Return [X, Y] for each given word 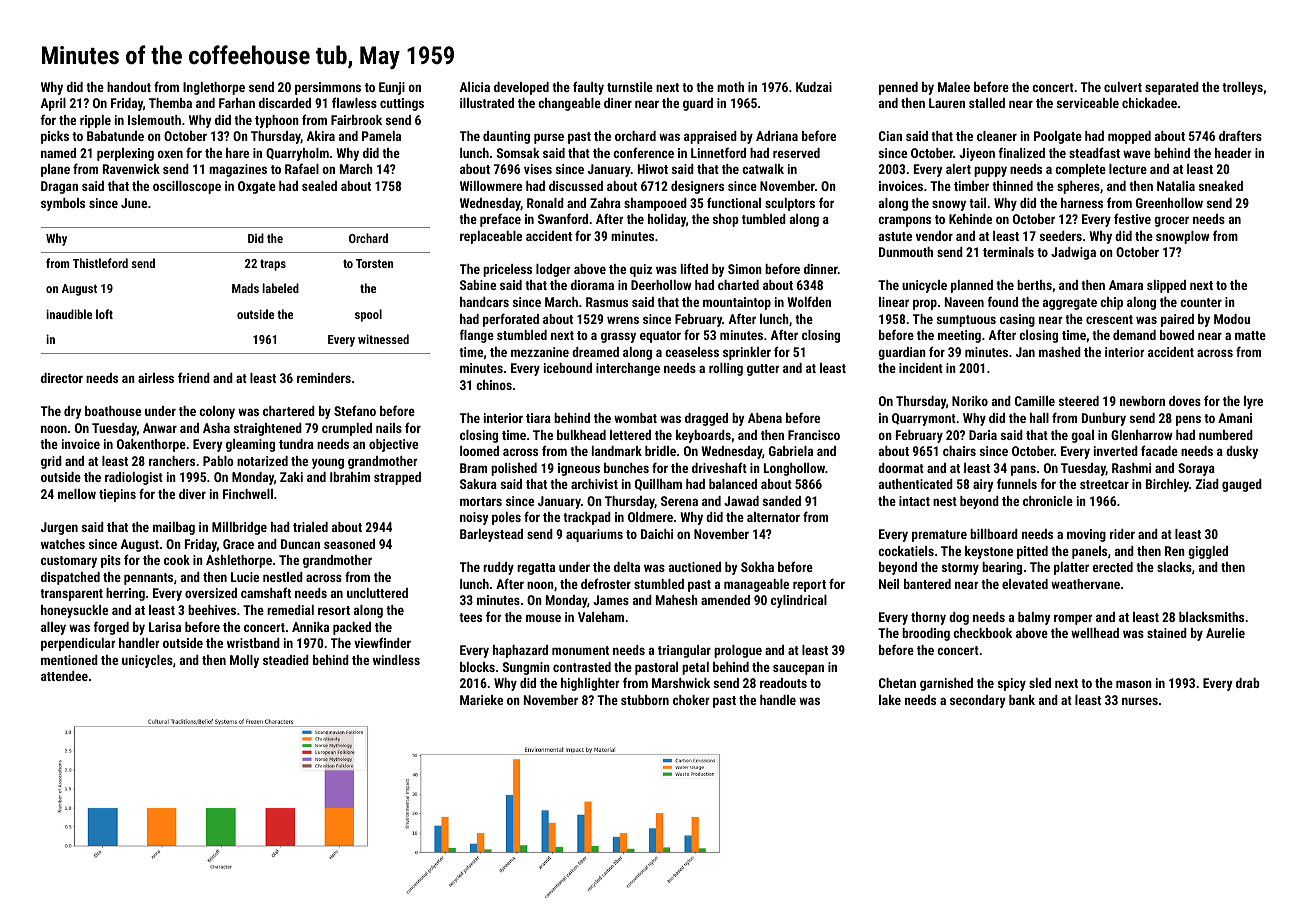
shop [726, 220]
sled [1040, 683]
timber [971, 186]
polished [514, 469]
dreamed [595, 352]
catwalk [763, 169]
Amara [1126, 285]
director [62, 378]
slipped [1166, 286]
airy [983, 485]
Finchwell [248, 494]
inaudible [69, 314]
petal [695, 668]
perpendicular [78, 644]
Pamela [381, 136]
